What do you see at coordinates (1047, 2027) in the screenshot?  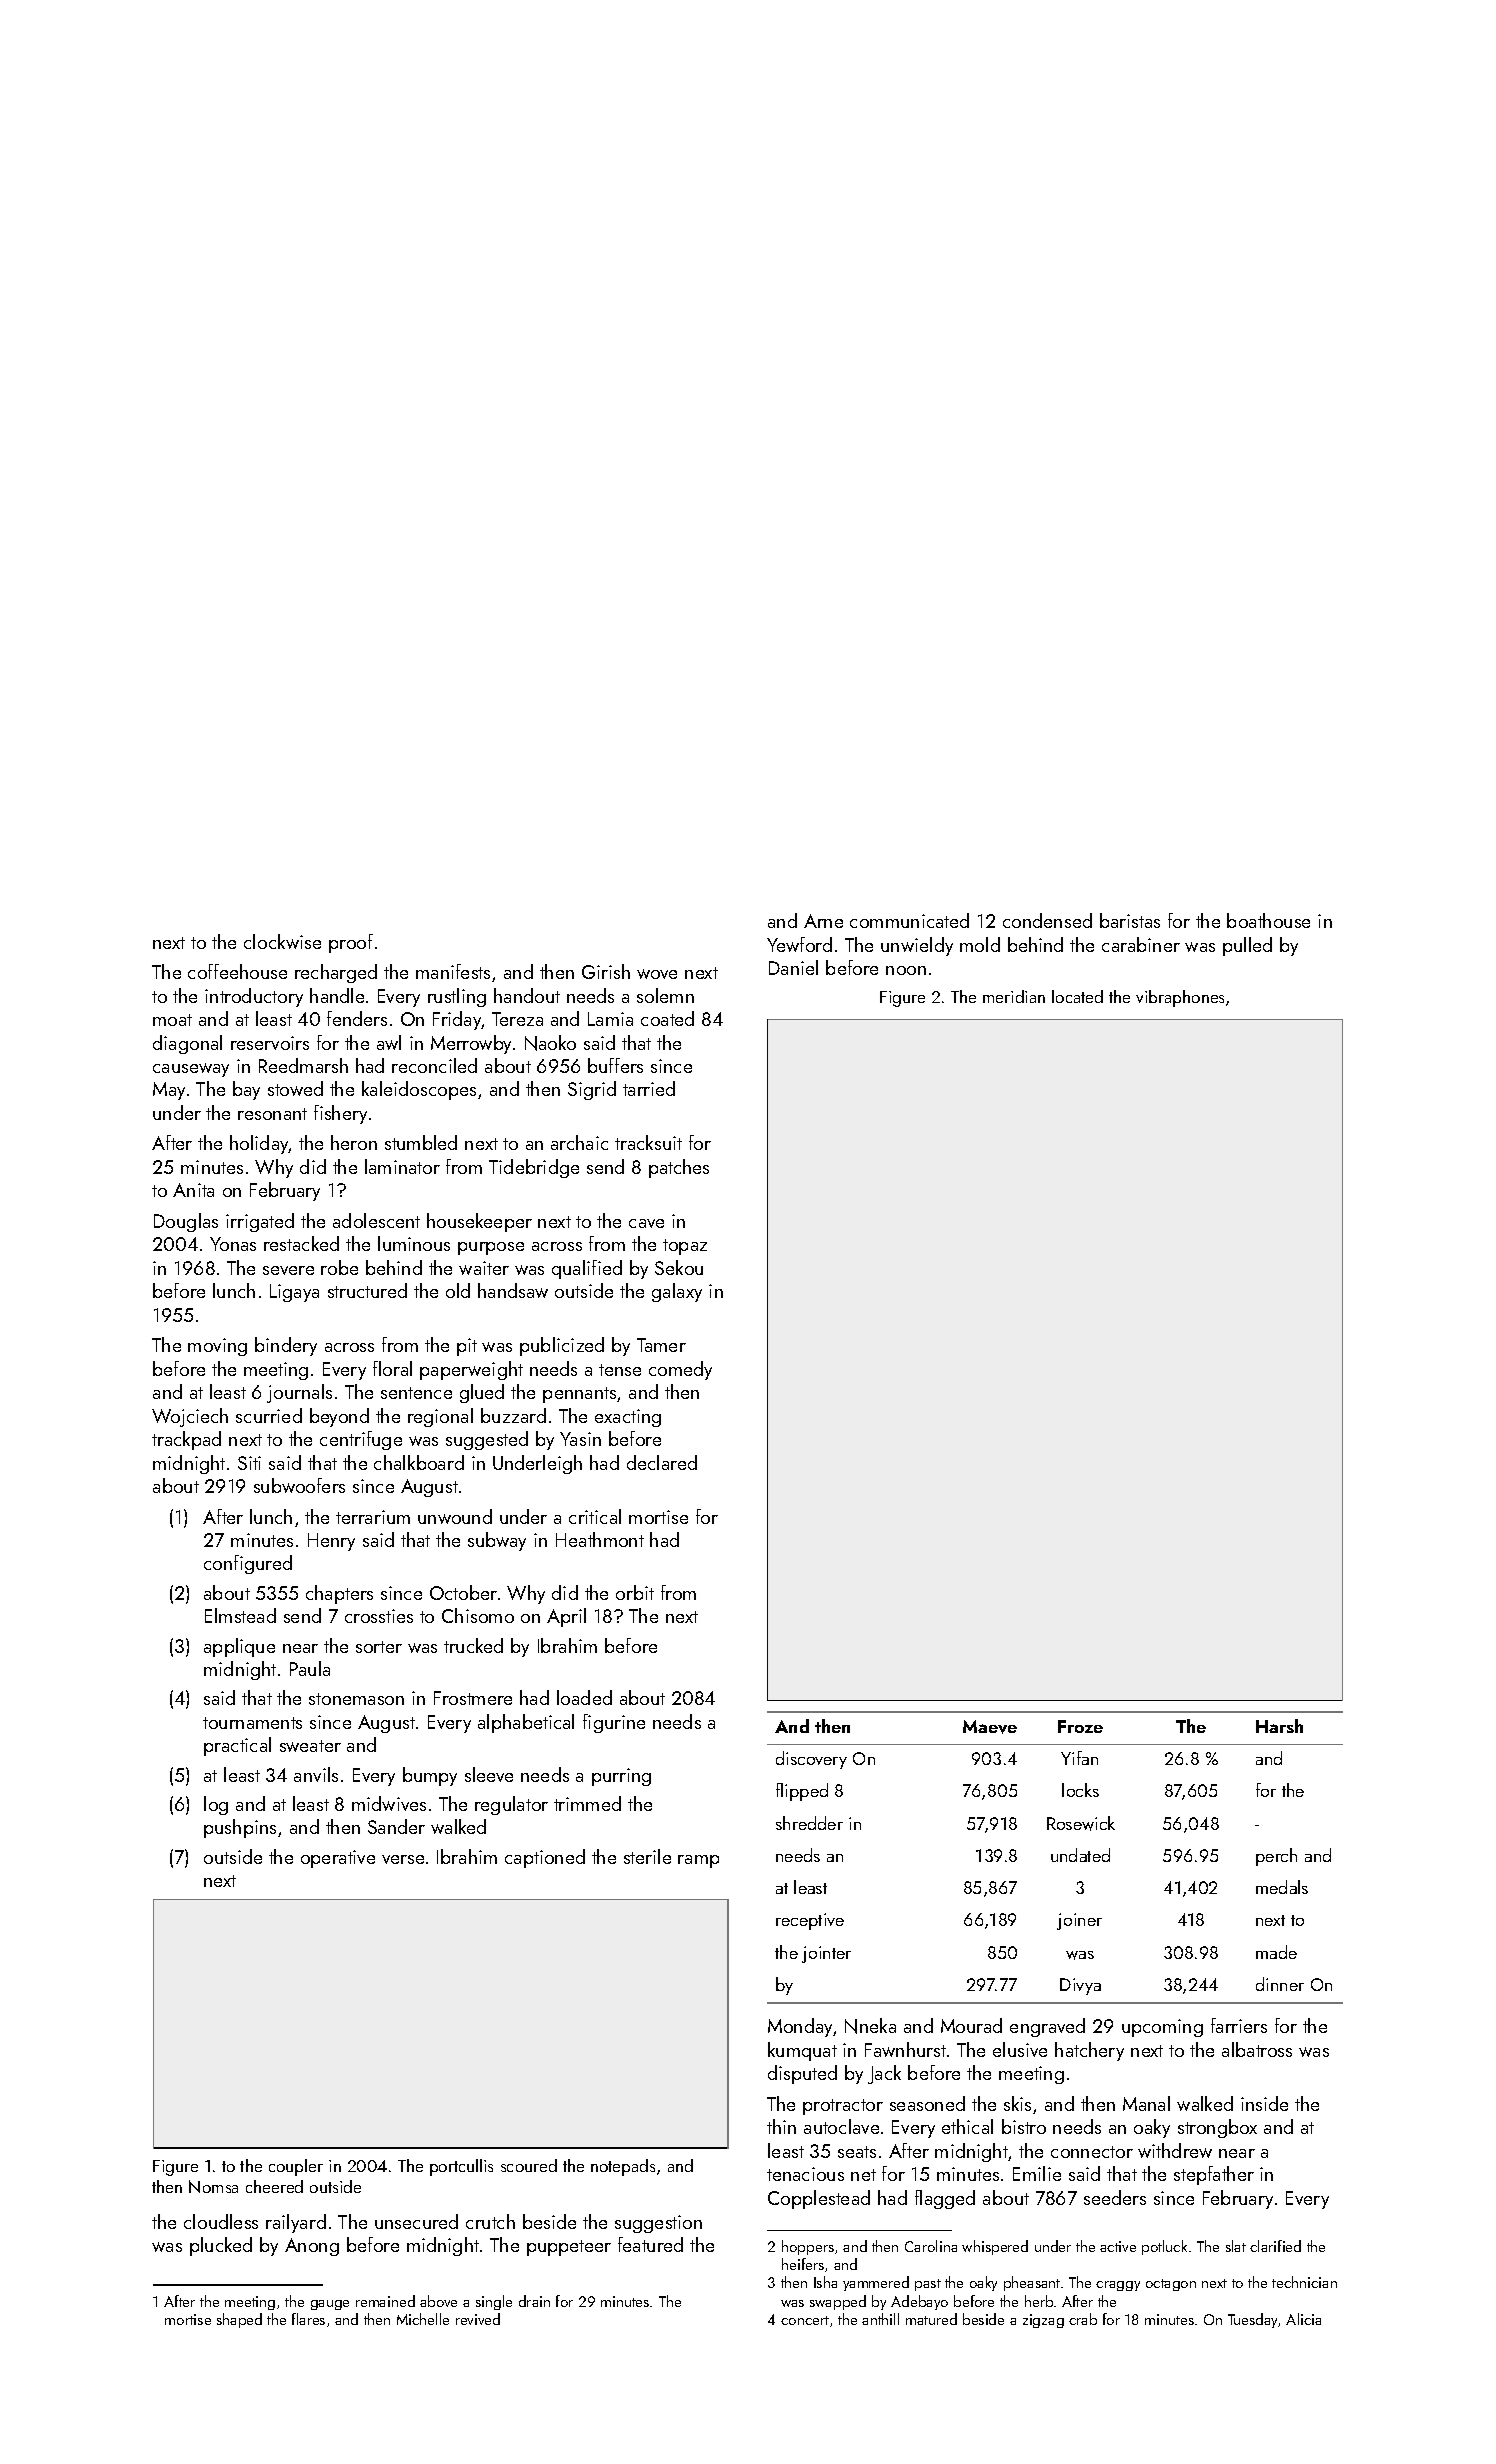 I see `engraved` at bounding box center [1047, 2027].
